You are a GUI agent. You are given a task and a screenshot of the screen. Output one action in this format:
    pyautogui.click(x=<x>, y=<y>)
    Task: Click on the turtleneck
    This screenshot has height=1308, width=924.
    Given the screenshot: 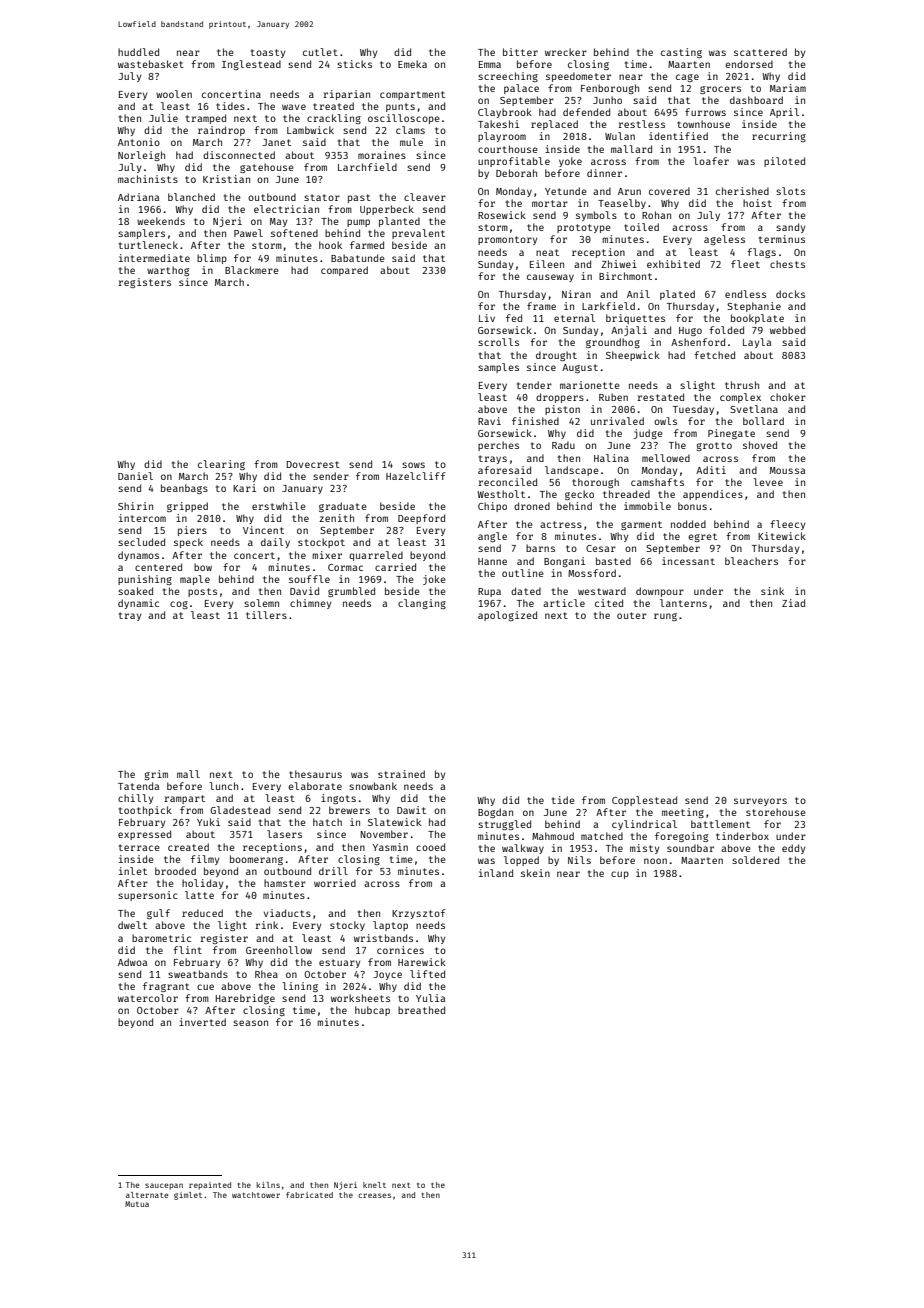 What is the action you would take?
    pyautogui.click(x=148, y=245)
